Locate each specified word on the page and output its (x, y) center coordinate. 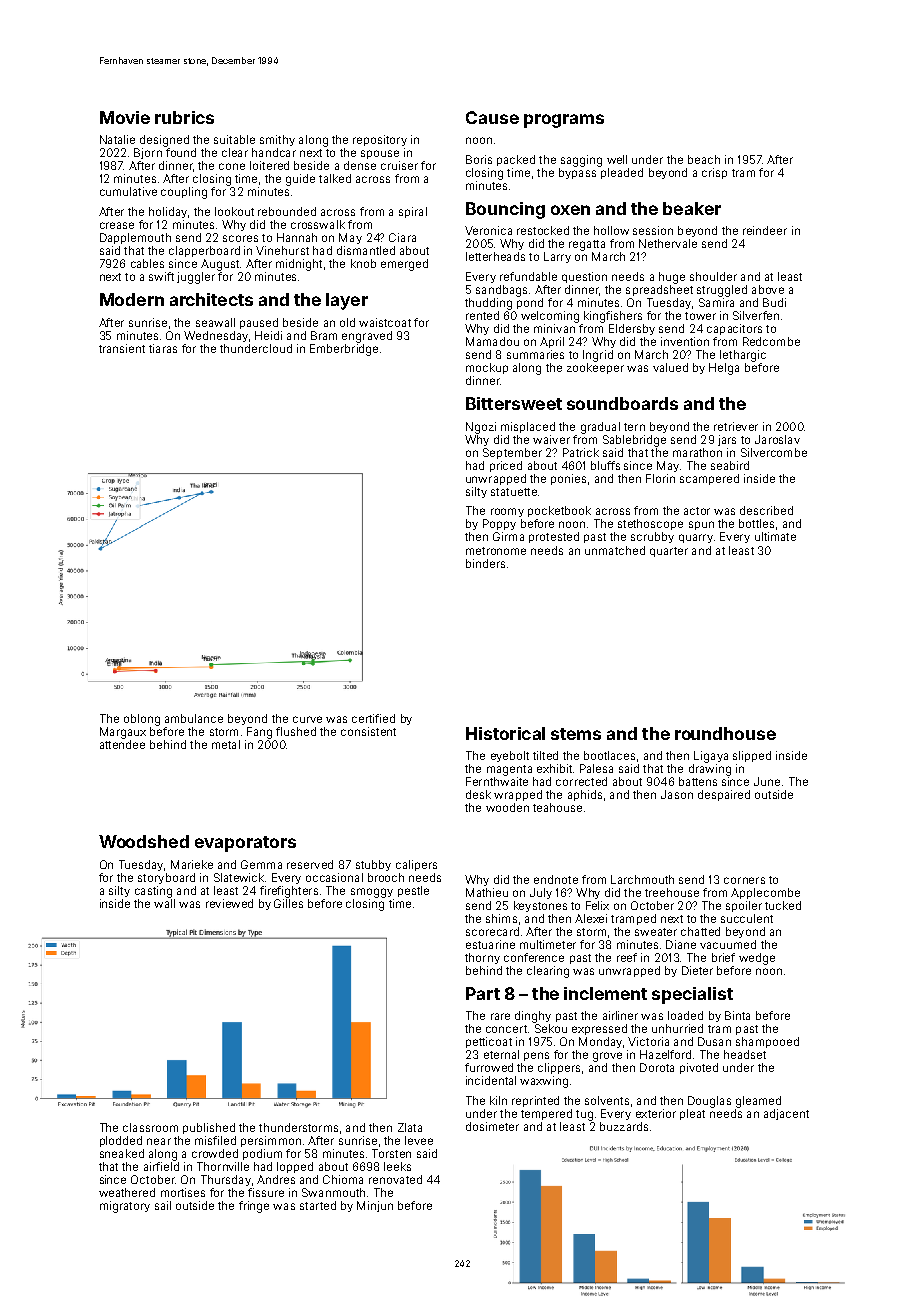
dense (360, 165)
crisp (714, 173)
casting (153, 892)
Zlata (410, 1127)
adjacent (786, 1114)
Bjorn (148, 153)
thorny (482, 958)
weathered (127, 1192)
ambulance (194, 718)
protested (554, 537)
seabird (730, 465)
